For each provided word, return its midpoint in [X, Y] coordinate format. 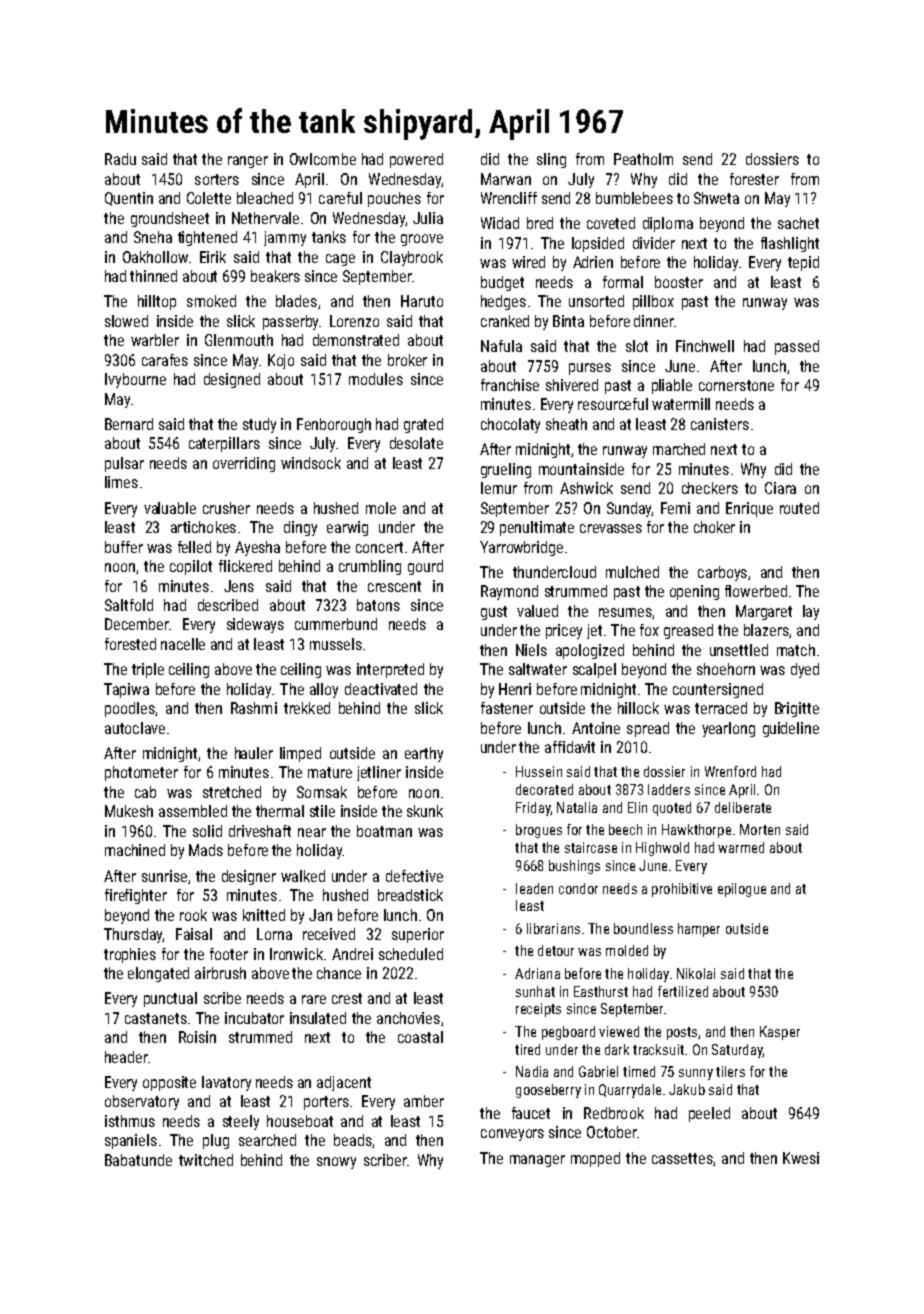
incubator [254, 1018]
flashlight [790, 244]
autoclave [135, 728]
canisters [720, 424]
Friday [533, 809]
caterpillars [224, 444]
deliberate [743, 807]
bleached [265, 198]
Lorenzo [354, 321]
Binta [568, 321]
